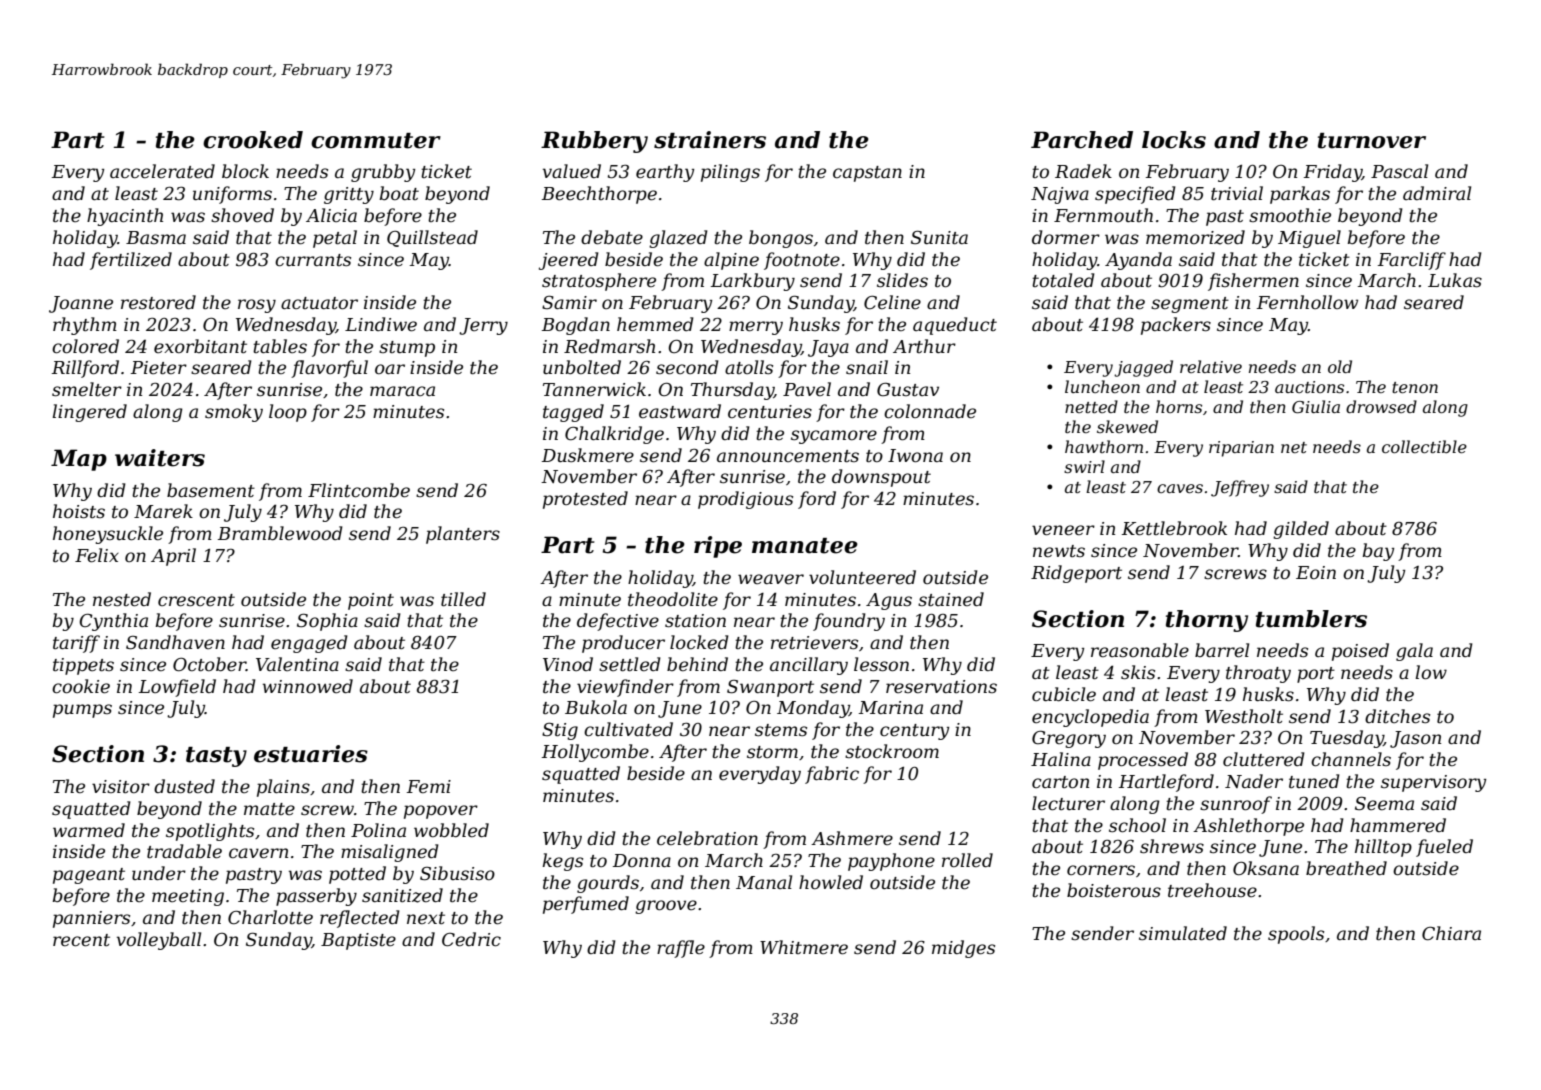 This page has width=1541, height=1090. What do you see at coordinates (122, 599) in the page?
I see `nested` at bounding box center [122, 599].
